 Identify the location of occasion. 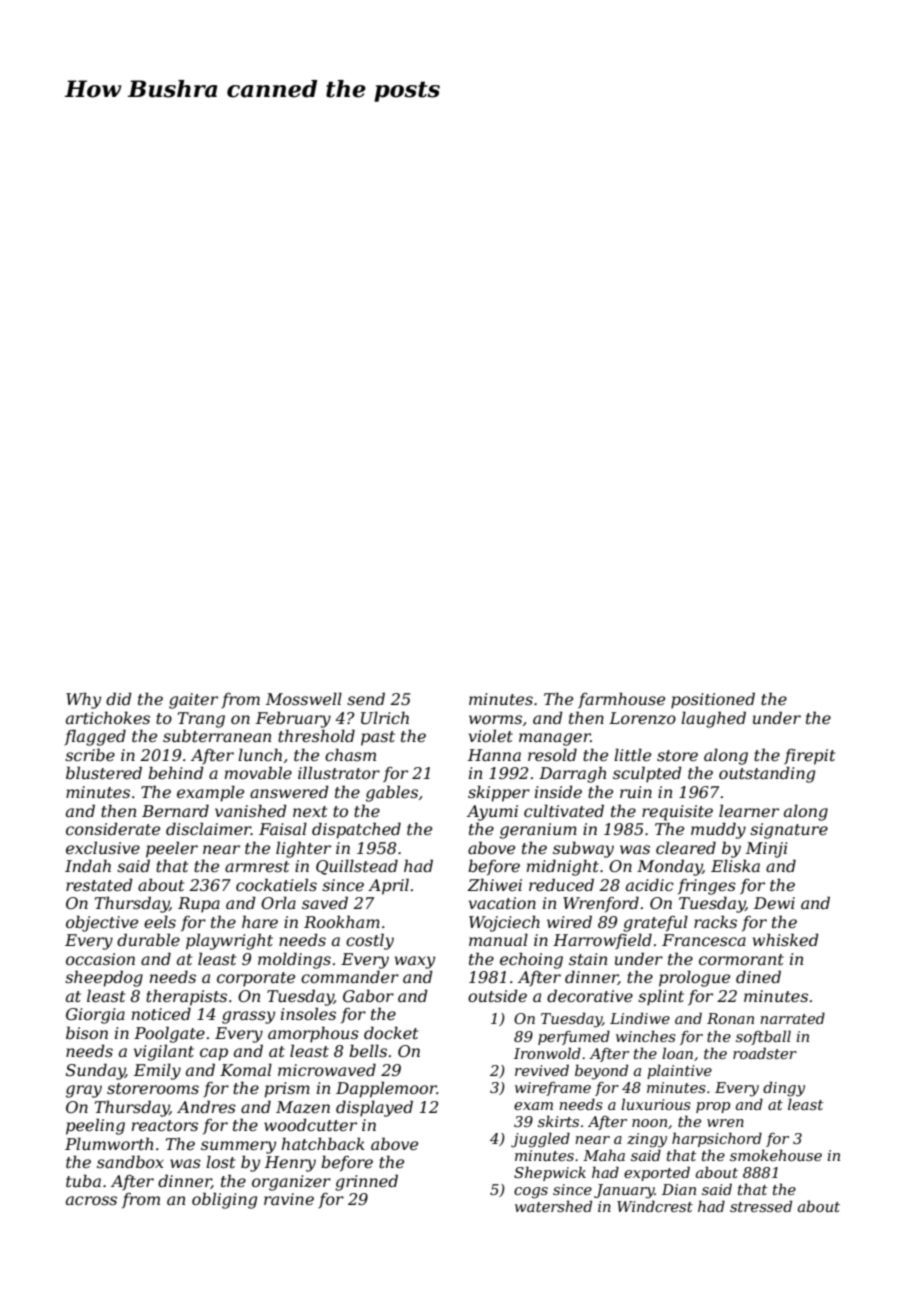
(100, 959).
